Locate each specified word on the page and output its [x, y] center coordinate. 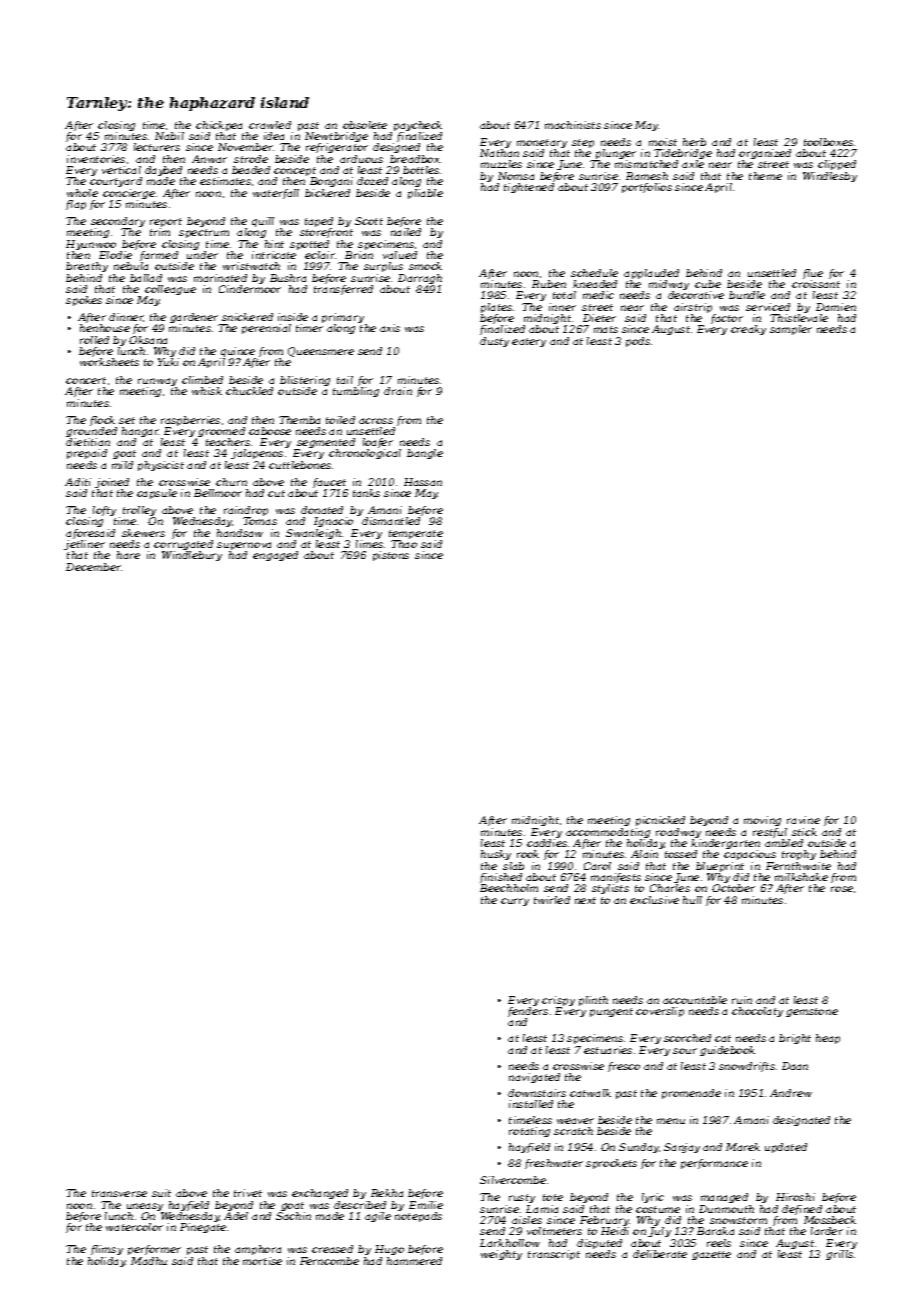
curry [515, 902]
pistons [391, 556]
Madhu [149, 1261]
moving [762, 821]
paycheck [418, 126]
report [166, 222]
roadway [678, 833]
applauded [651, 274]
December [94, 567]
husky [496, 855]
